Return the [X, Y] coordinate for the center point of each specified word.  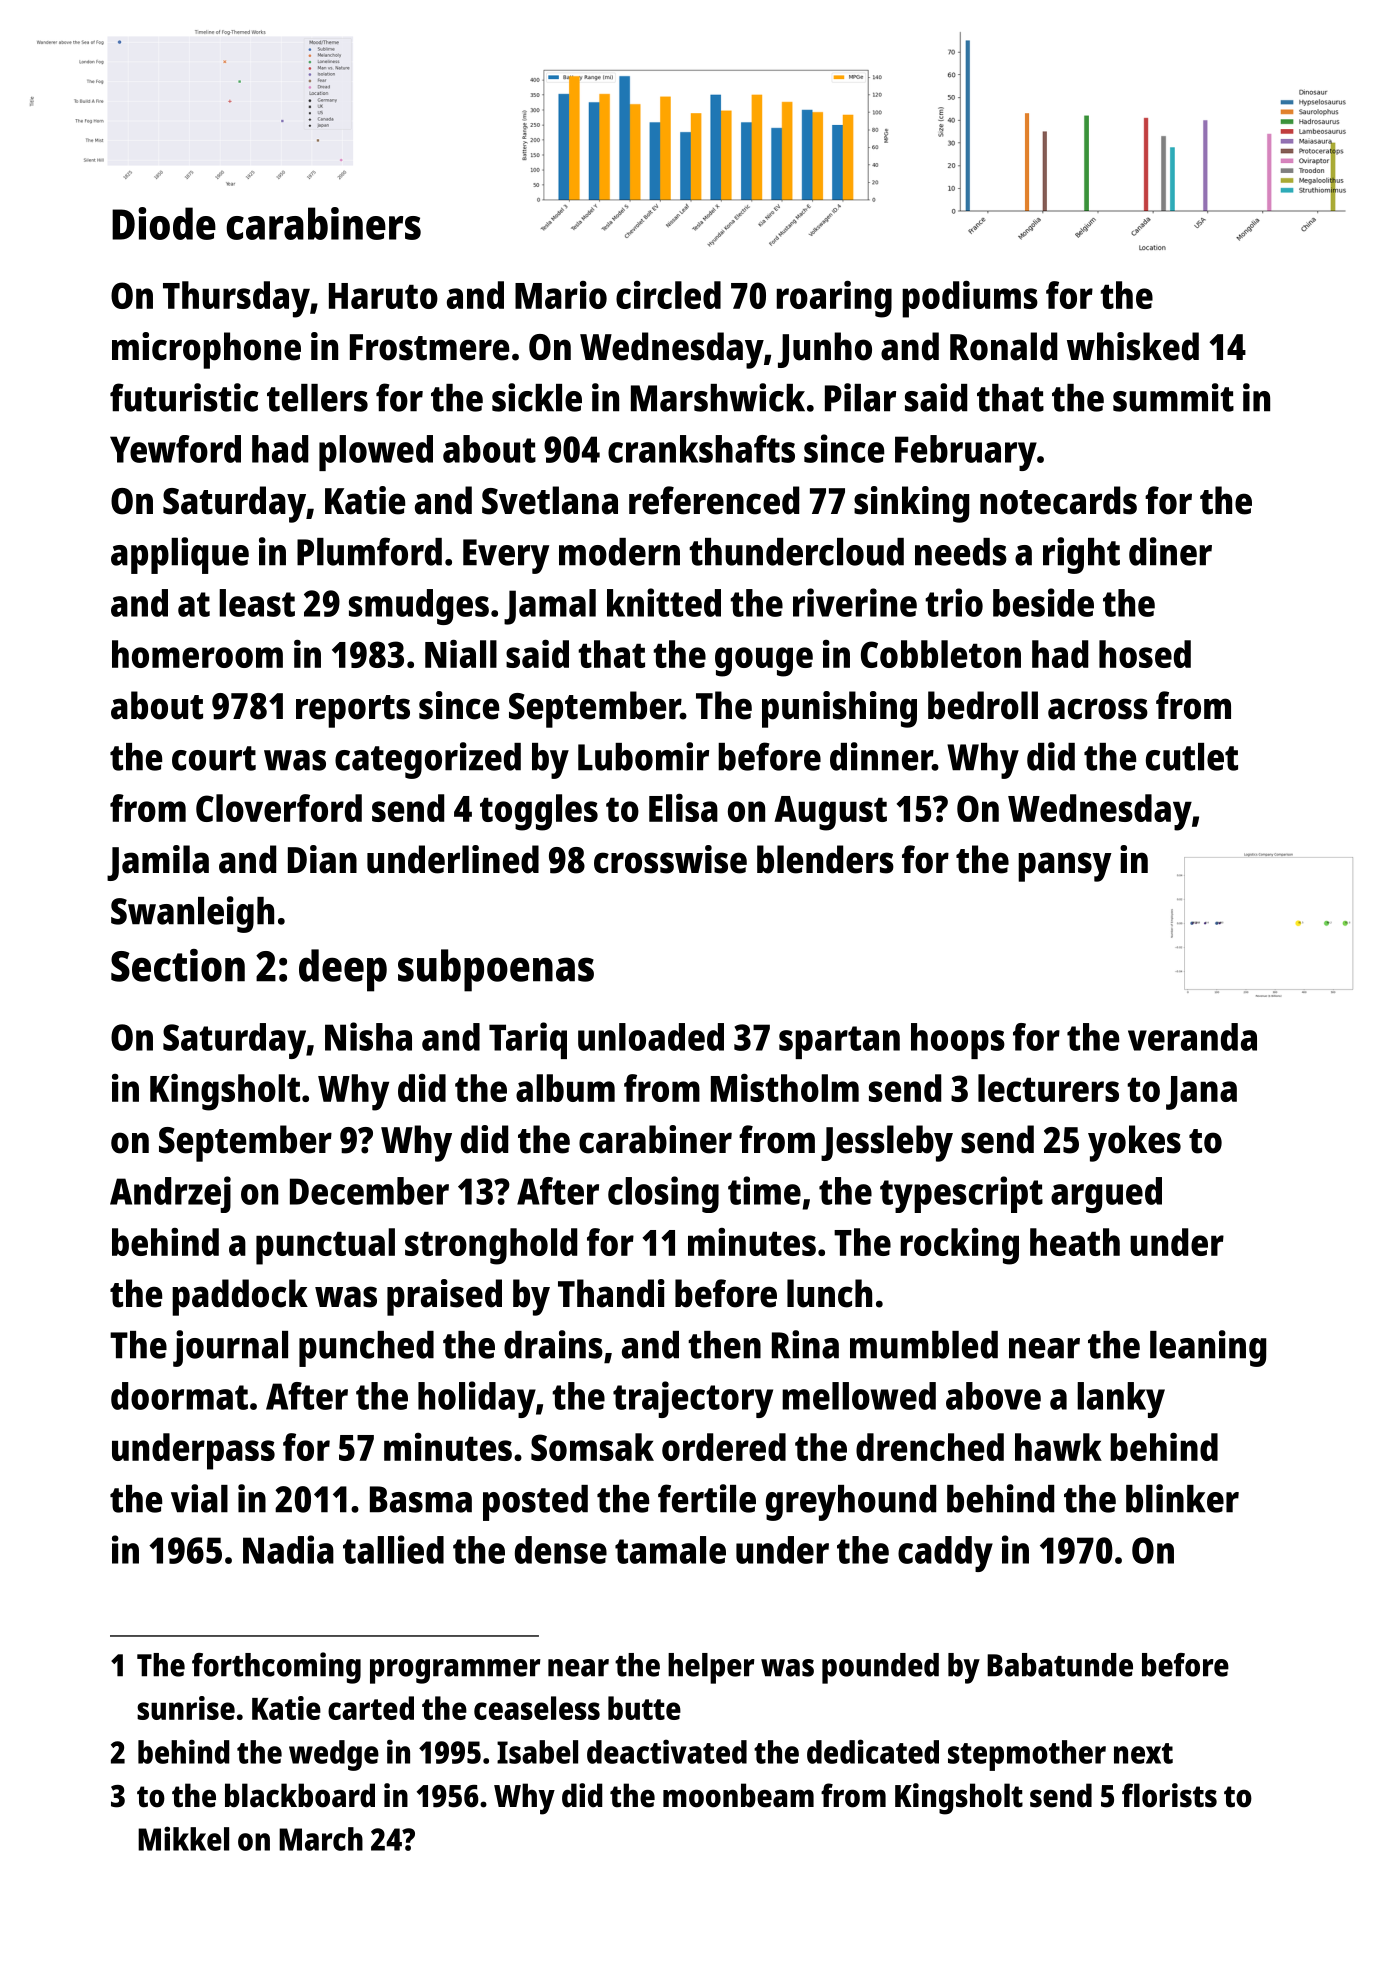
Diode [164, 223]
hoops [958, 1041]
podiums [970, 299]
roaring [834, 299]
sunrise [186, 1708]
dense [561, 1550]
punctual [325, 1246]
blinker [1182, 1498]
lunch [829, 1293]
